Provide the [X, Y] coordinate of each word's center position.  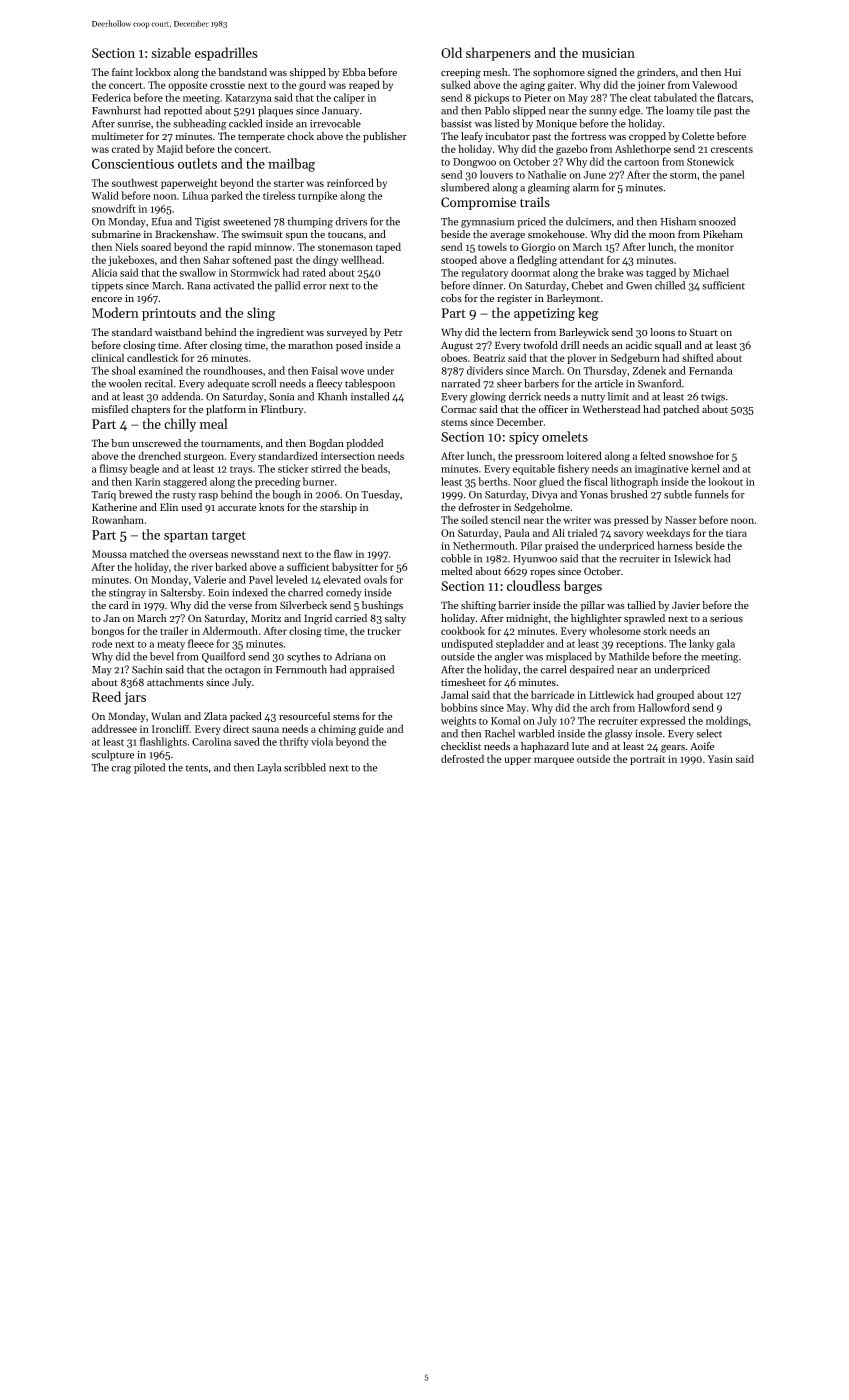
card [119, 605]
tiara [736, 533]
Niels [126, 247]
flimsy [114, 469]
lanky [701, 644]
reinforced [350, 182]
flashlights [163, 742]
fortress [589, 136]
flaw [343, 553]
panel [732, 175]
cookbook [463, 630]
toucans [345, 235]
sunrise [134, 124]
